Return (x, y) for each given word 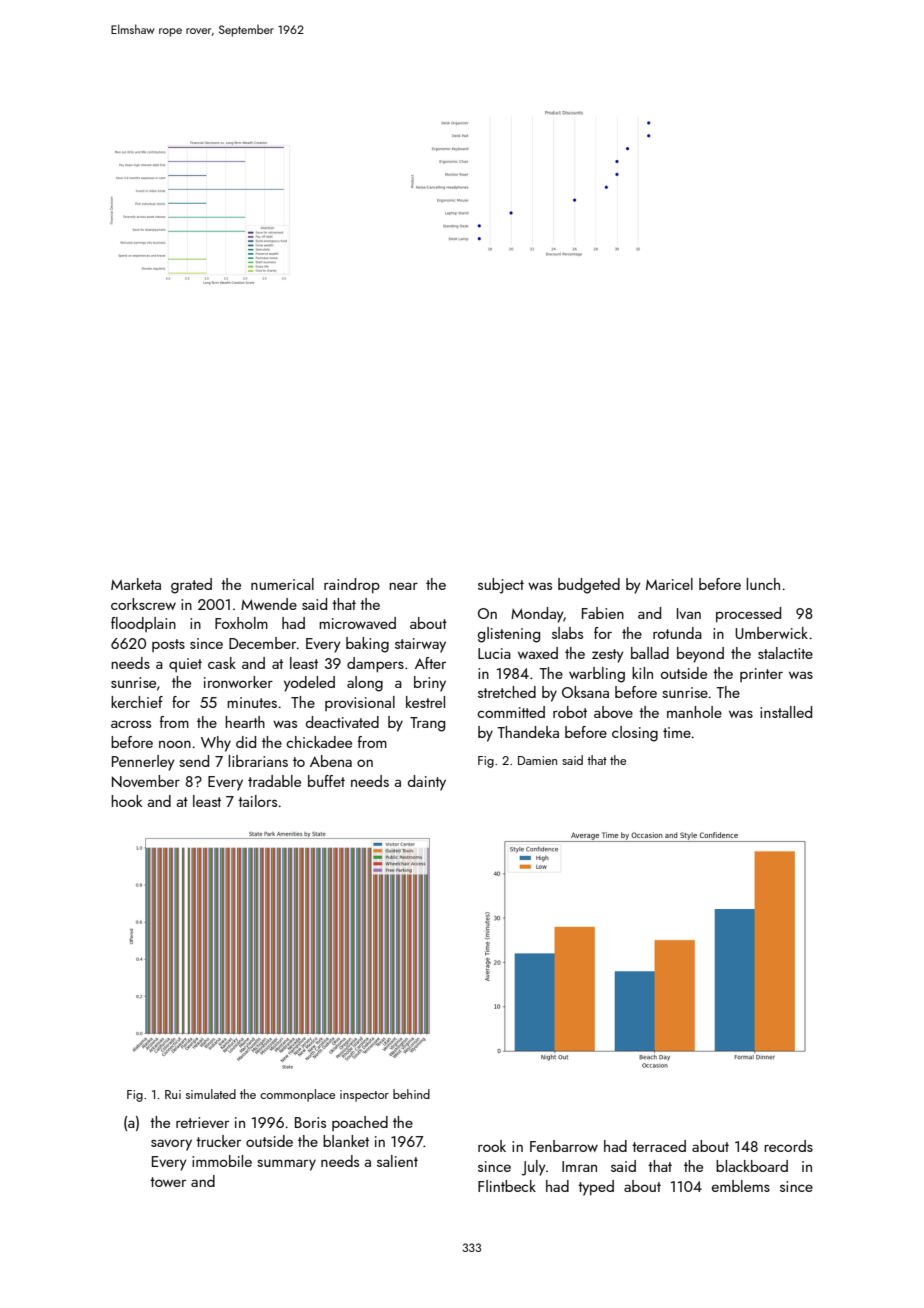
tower (168, 1182)
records (788, 1146)
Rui (173, 1094)
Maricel (669, 584)
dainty (427, 783)
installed (786, 712)
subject (501, 586)
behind (411, 1094)
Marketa (136, 584)
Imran (579, 1166)
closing (635, 734)
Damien (537, 760)
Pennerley (143, 763)
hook (126, 801)
